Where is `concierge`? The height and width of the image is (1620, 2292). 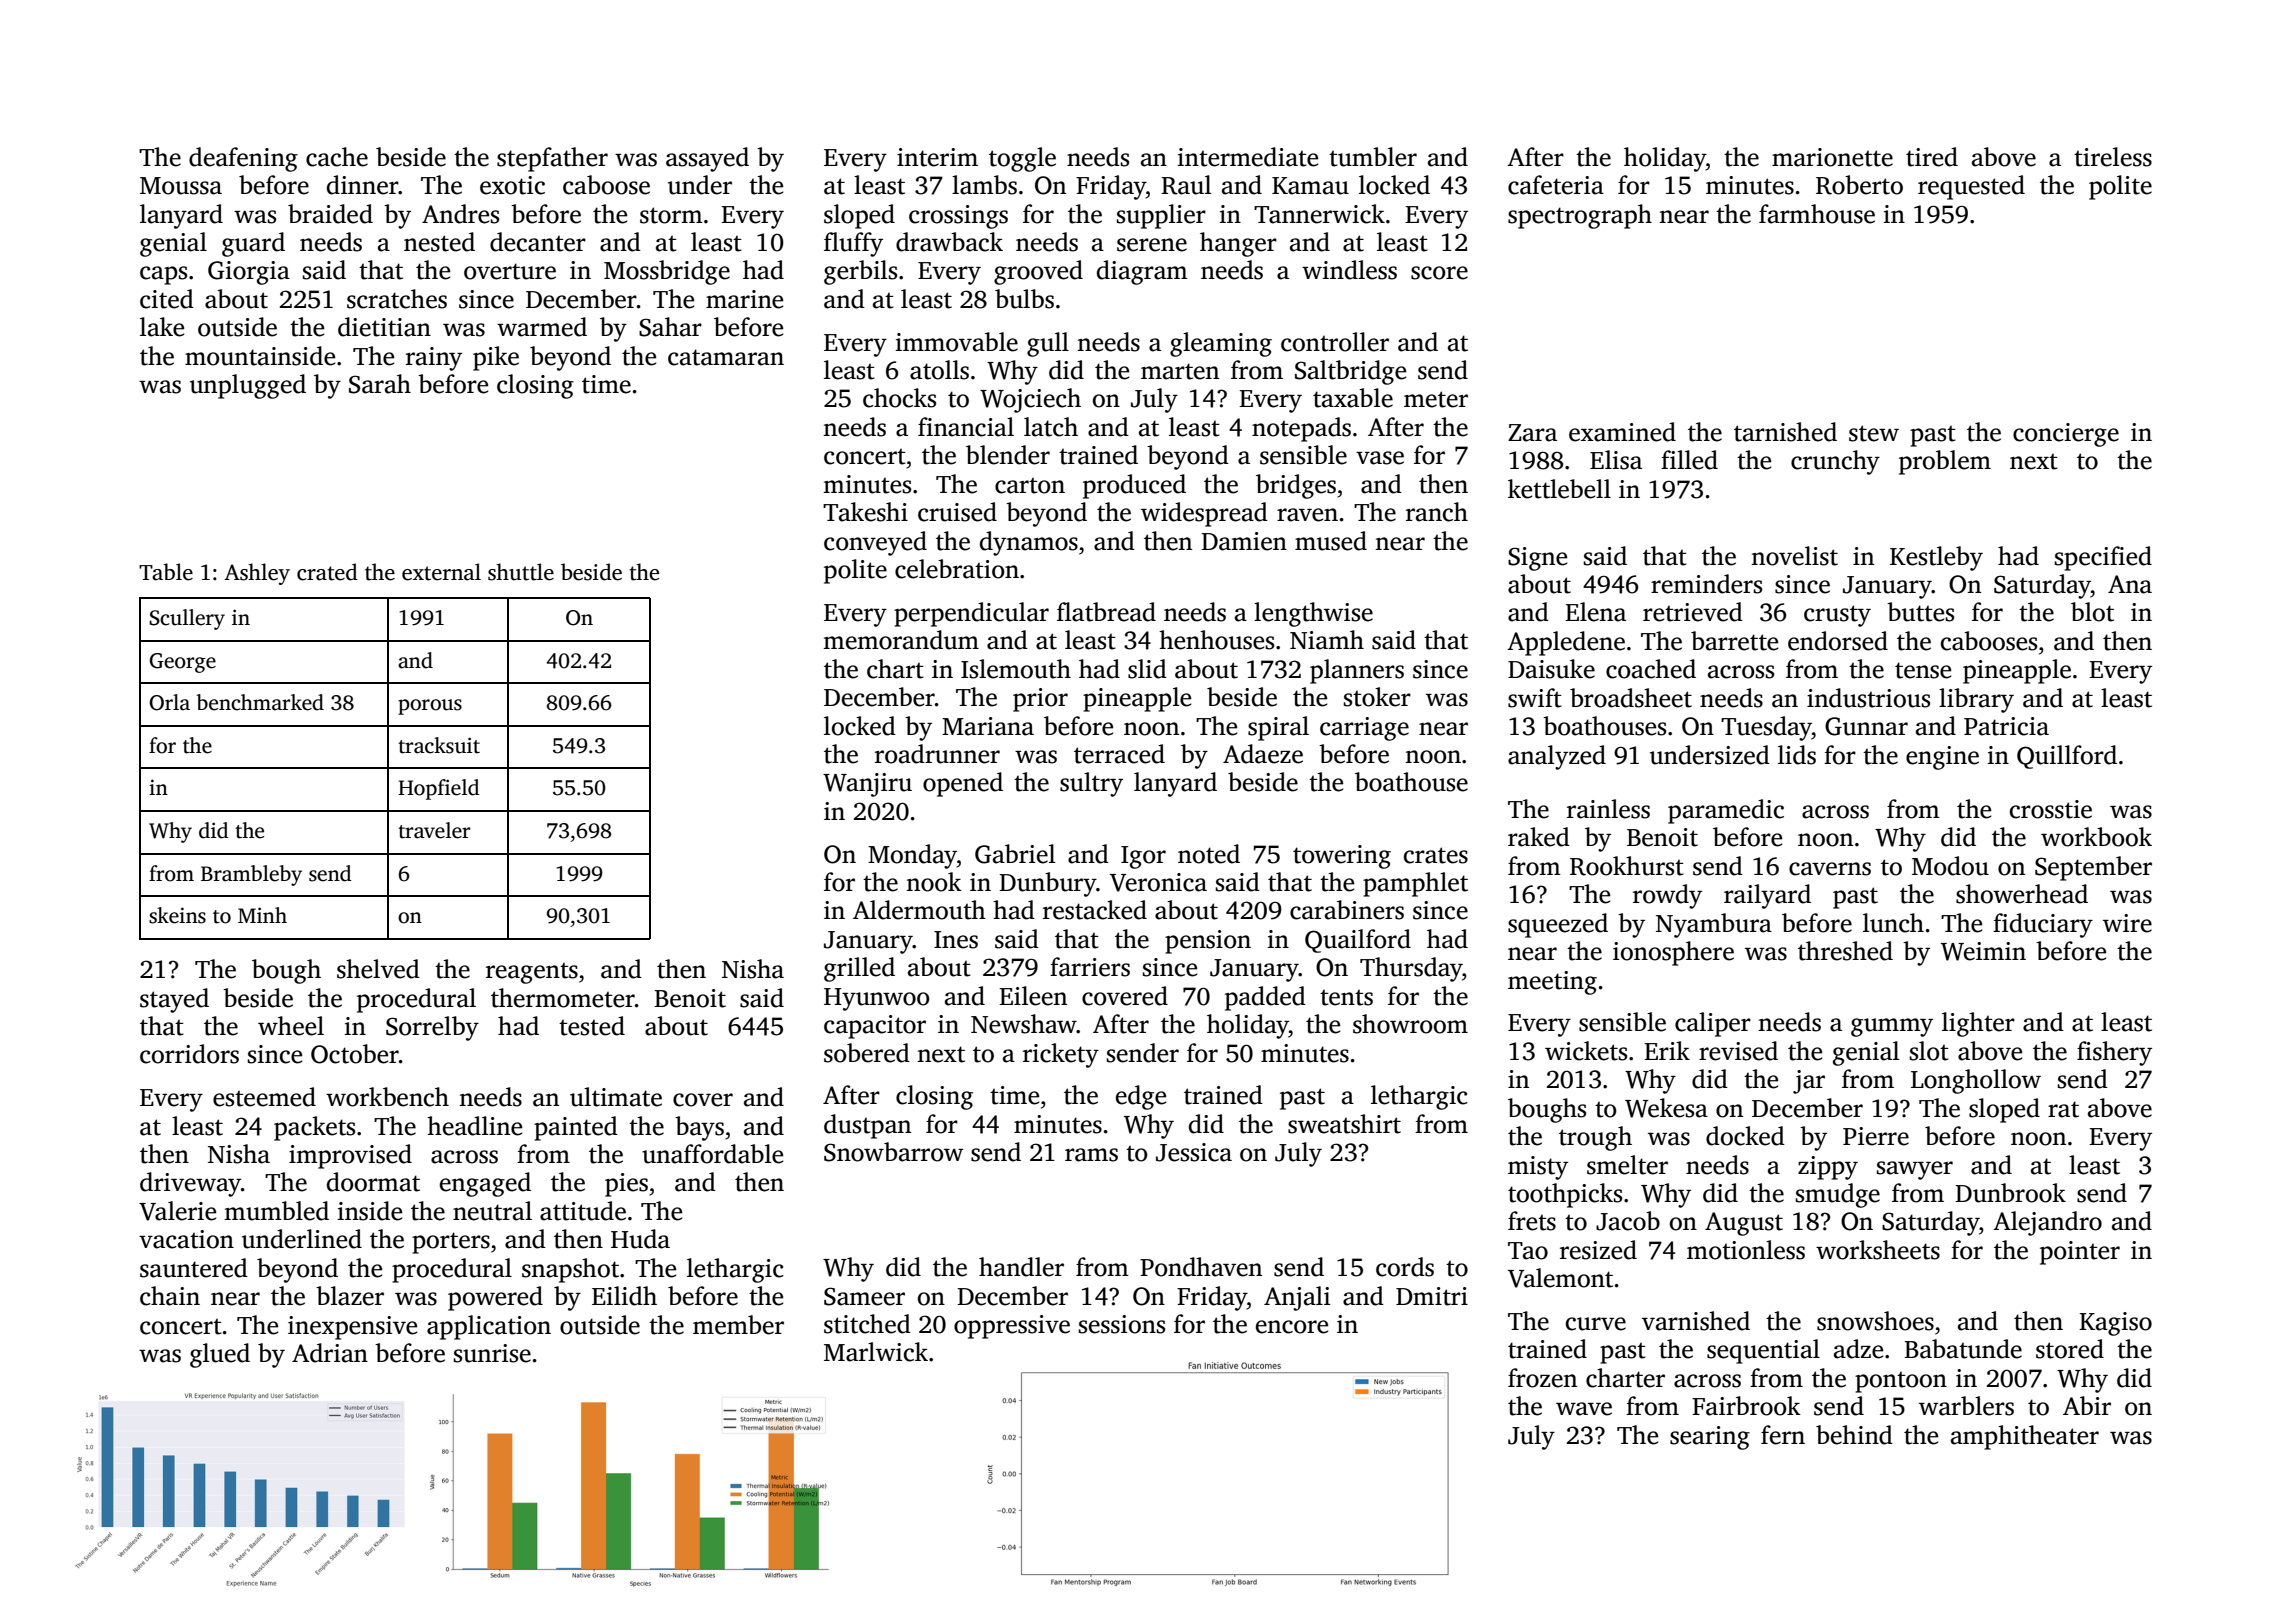
concierge is located at coordinates (2066, 435).
